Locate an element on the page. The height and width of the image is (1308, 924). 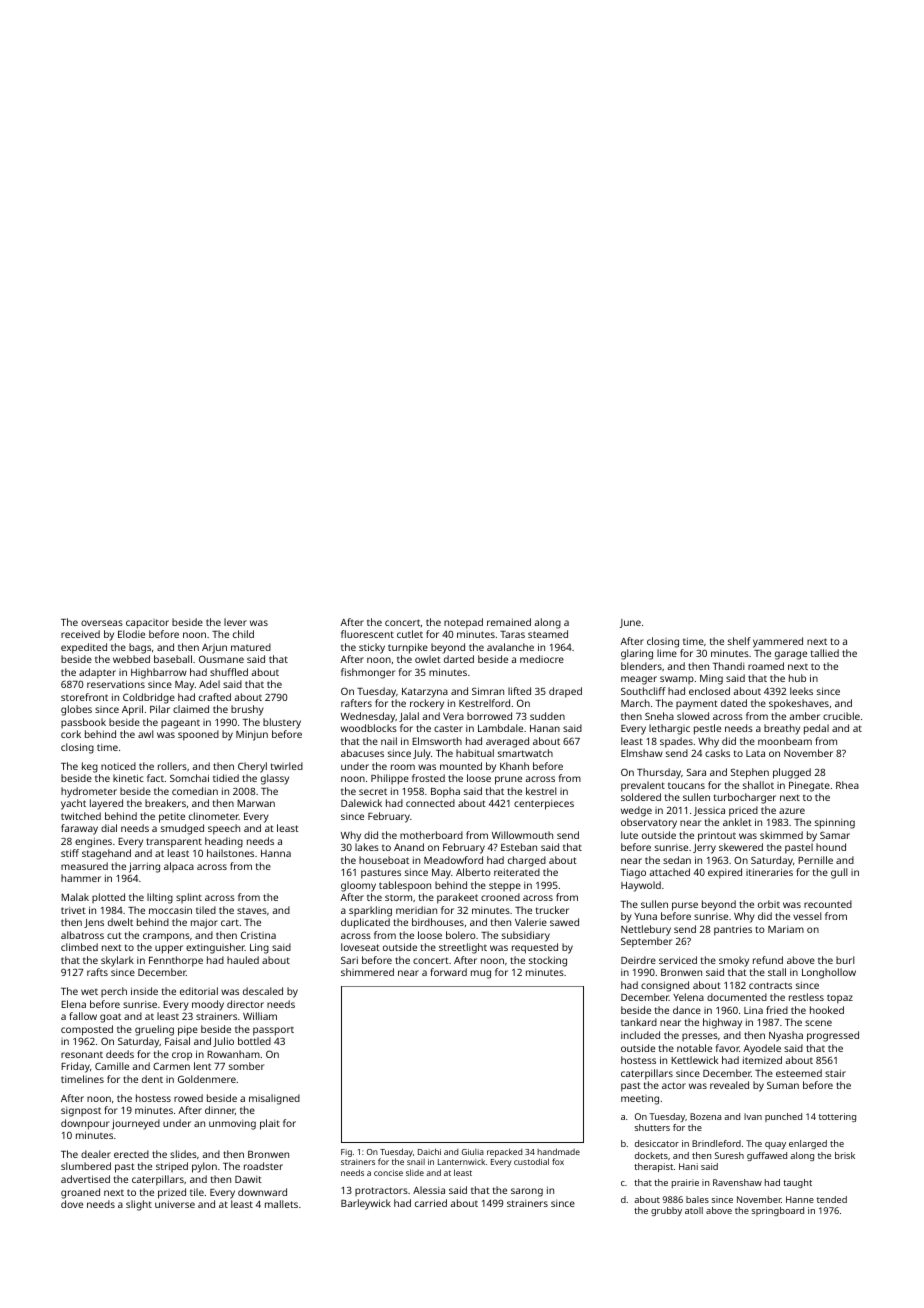
remained is located at coordinates (509, 622).
